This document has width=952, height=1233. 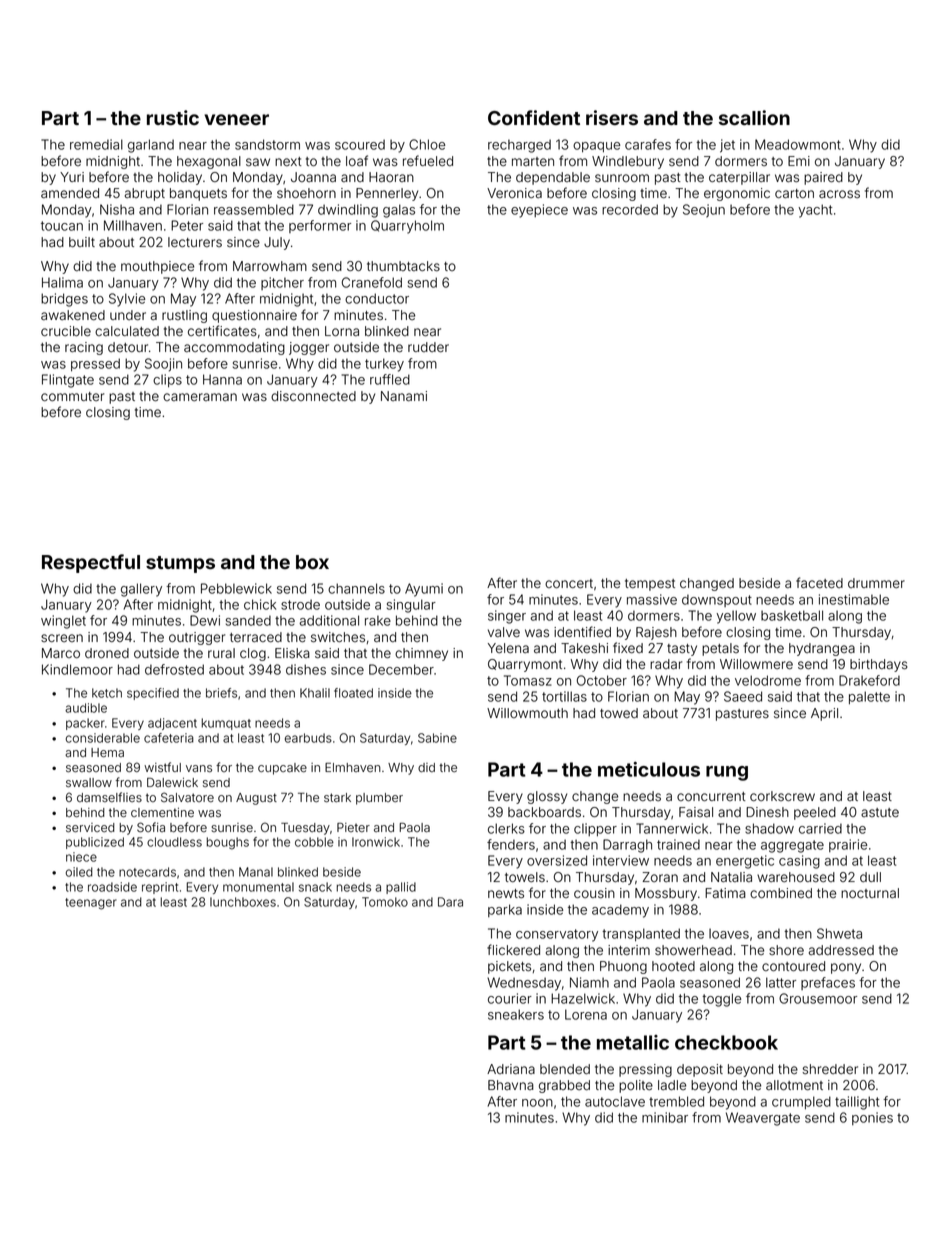 I want to click on yacht, so click(x=815, y=211).
